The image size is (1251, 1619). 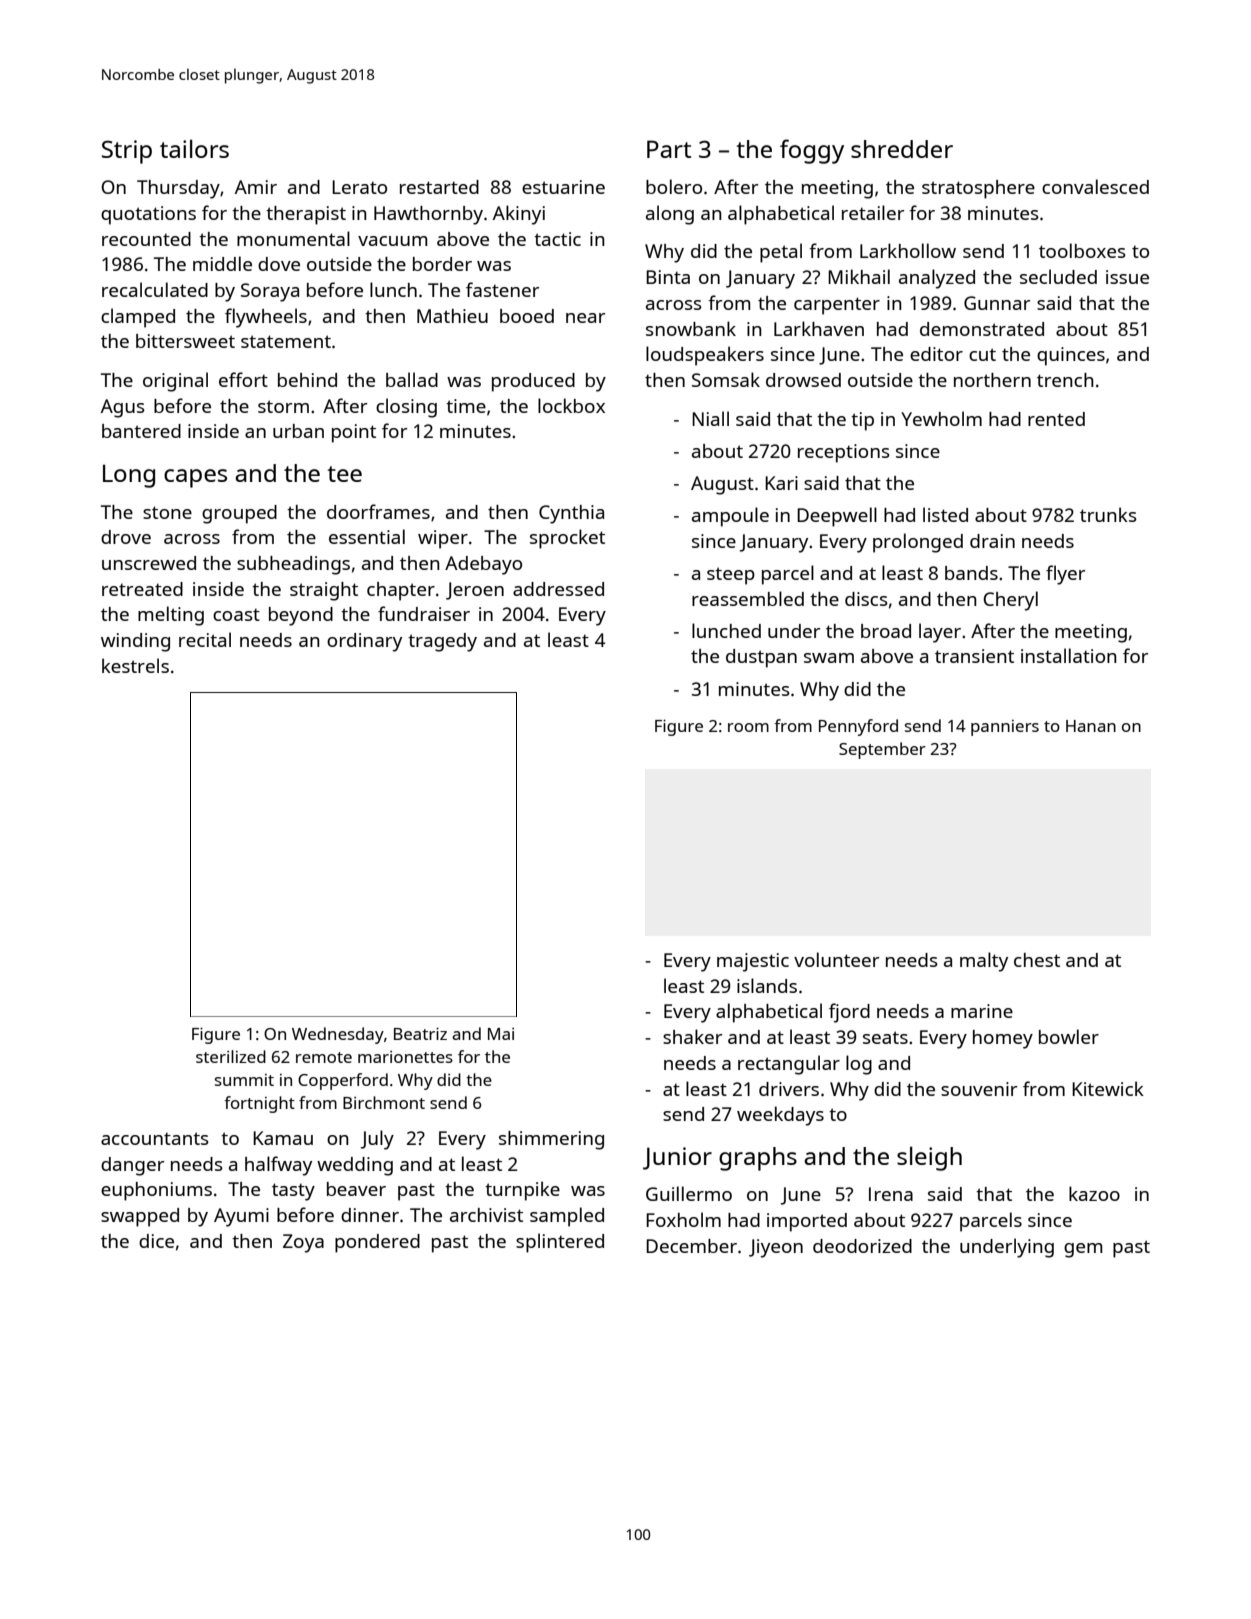 What do you see at coordinates (178, 189) in the screenshot?
I see `Thursday` at bounding box center [178, 189].
